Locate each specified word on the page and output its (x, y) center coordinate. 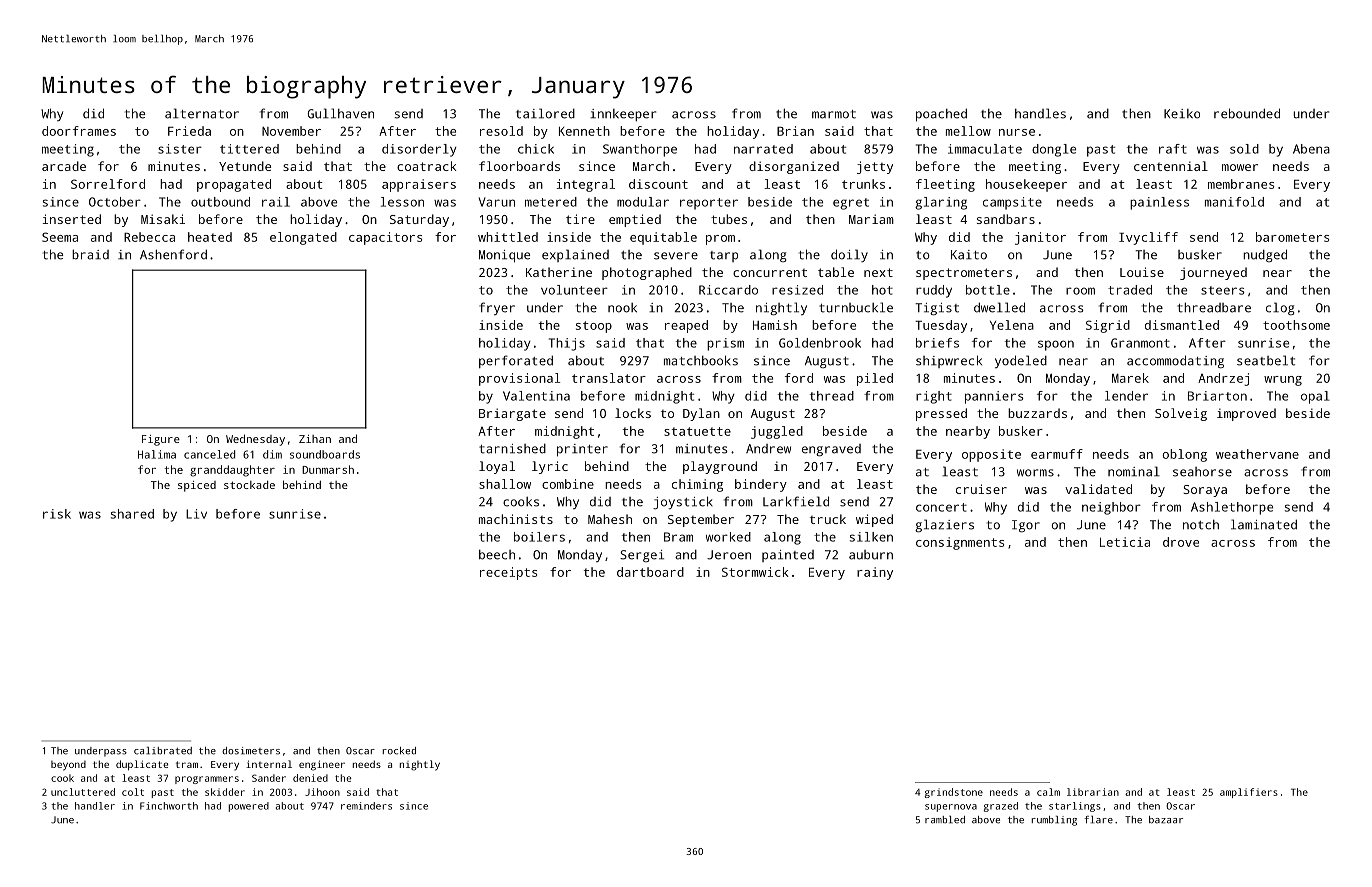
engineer (322, 765)
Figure (161, 440)
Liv (196, 514)
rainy (875, 573)
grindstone (954, 793)
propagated (234, 185)
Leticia (1125, 542)
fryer (497, 308)
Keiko (1182, 114)
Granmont (1140, 343)
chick (536, 149)
